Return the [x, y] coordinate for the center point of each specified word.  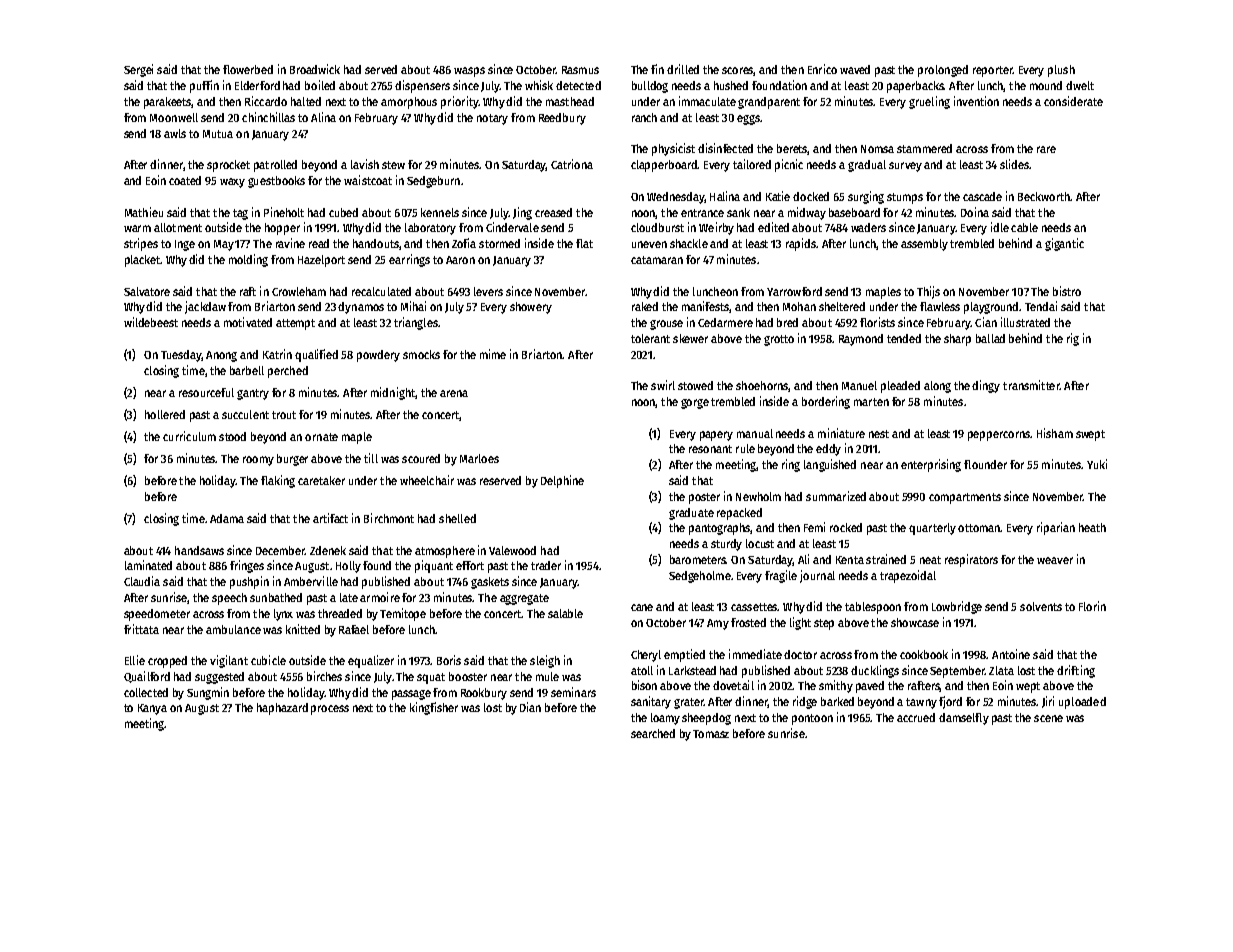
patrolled [275, 166]
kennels [440, 212]
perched [288, 372]
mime [493, 354]
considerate [1073, 101]
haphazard [282, 709]
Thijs [928, 292]
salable [565, 613]
